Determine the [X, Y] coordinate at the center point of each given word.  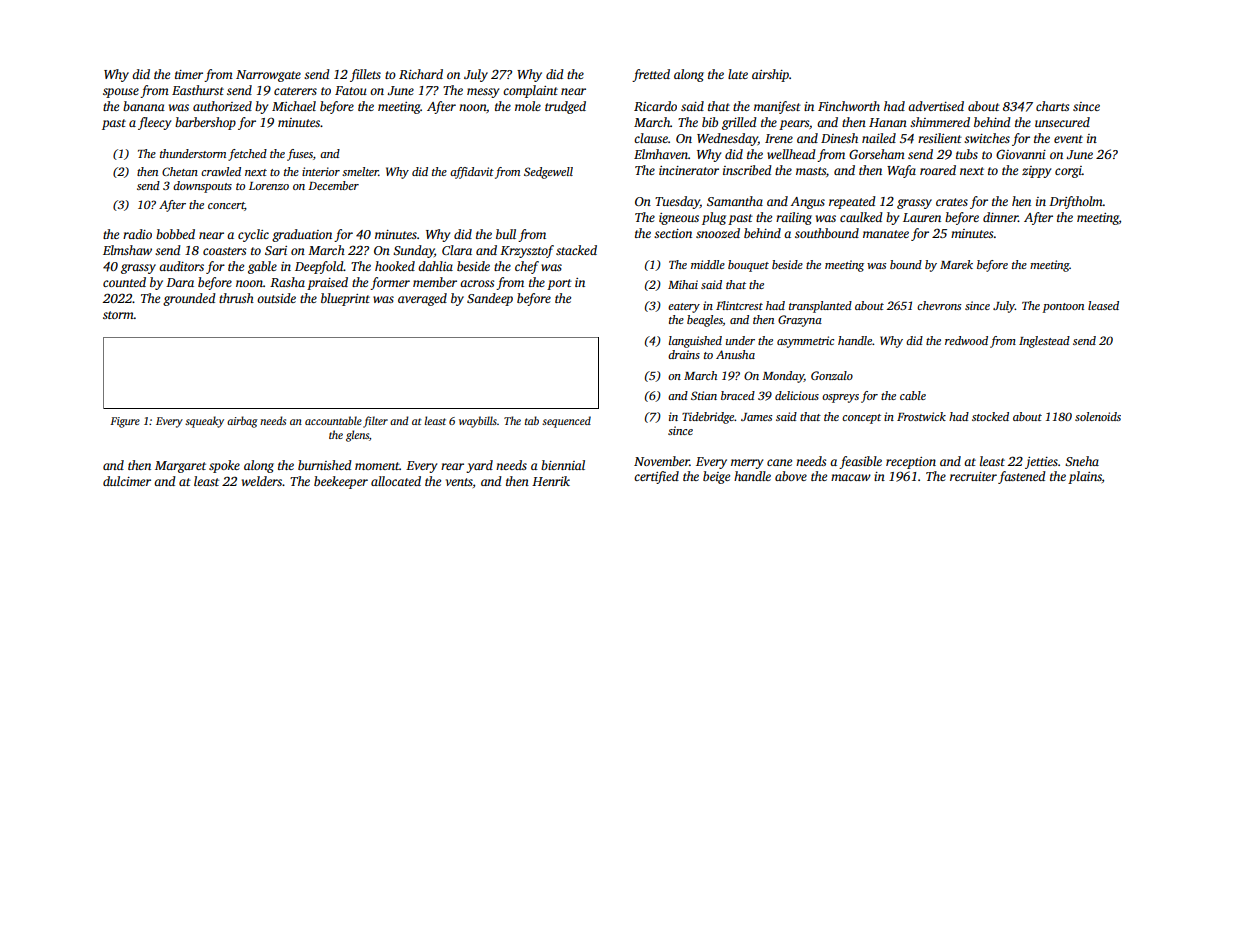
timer [189, 74]
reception [911, 463]
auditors [181, 266]
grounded [189, 299]
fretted [651, 75]
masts [811, 171]
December [333, 185]
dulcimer [127, 481]
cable [913, 395]
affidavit [472, 173]
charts [1052, 106]
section [673, 233]
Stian [704, 395]
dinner [1000, 217]
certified [656, 477]
